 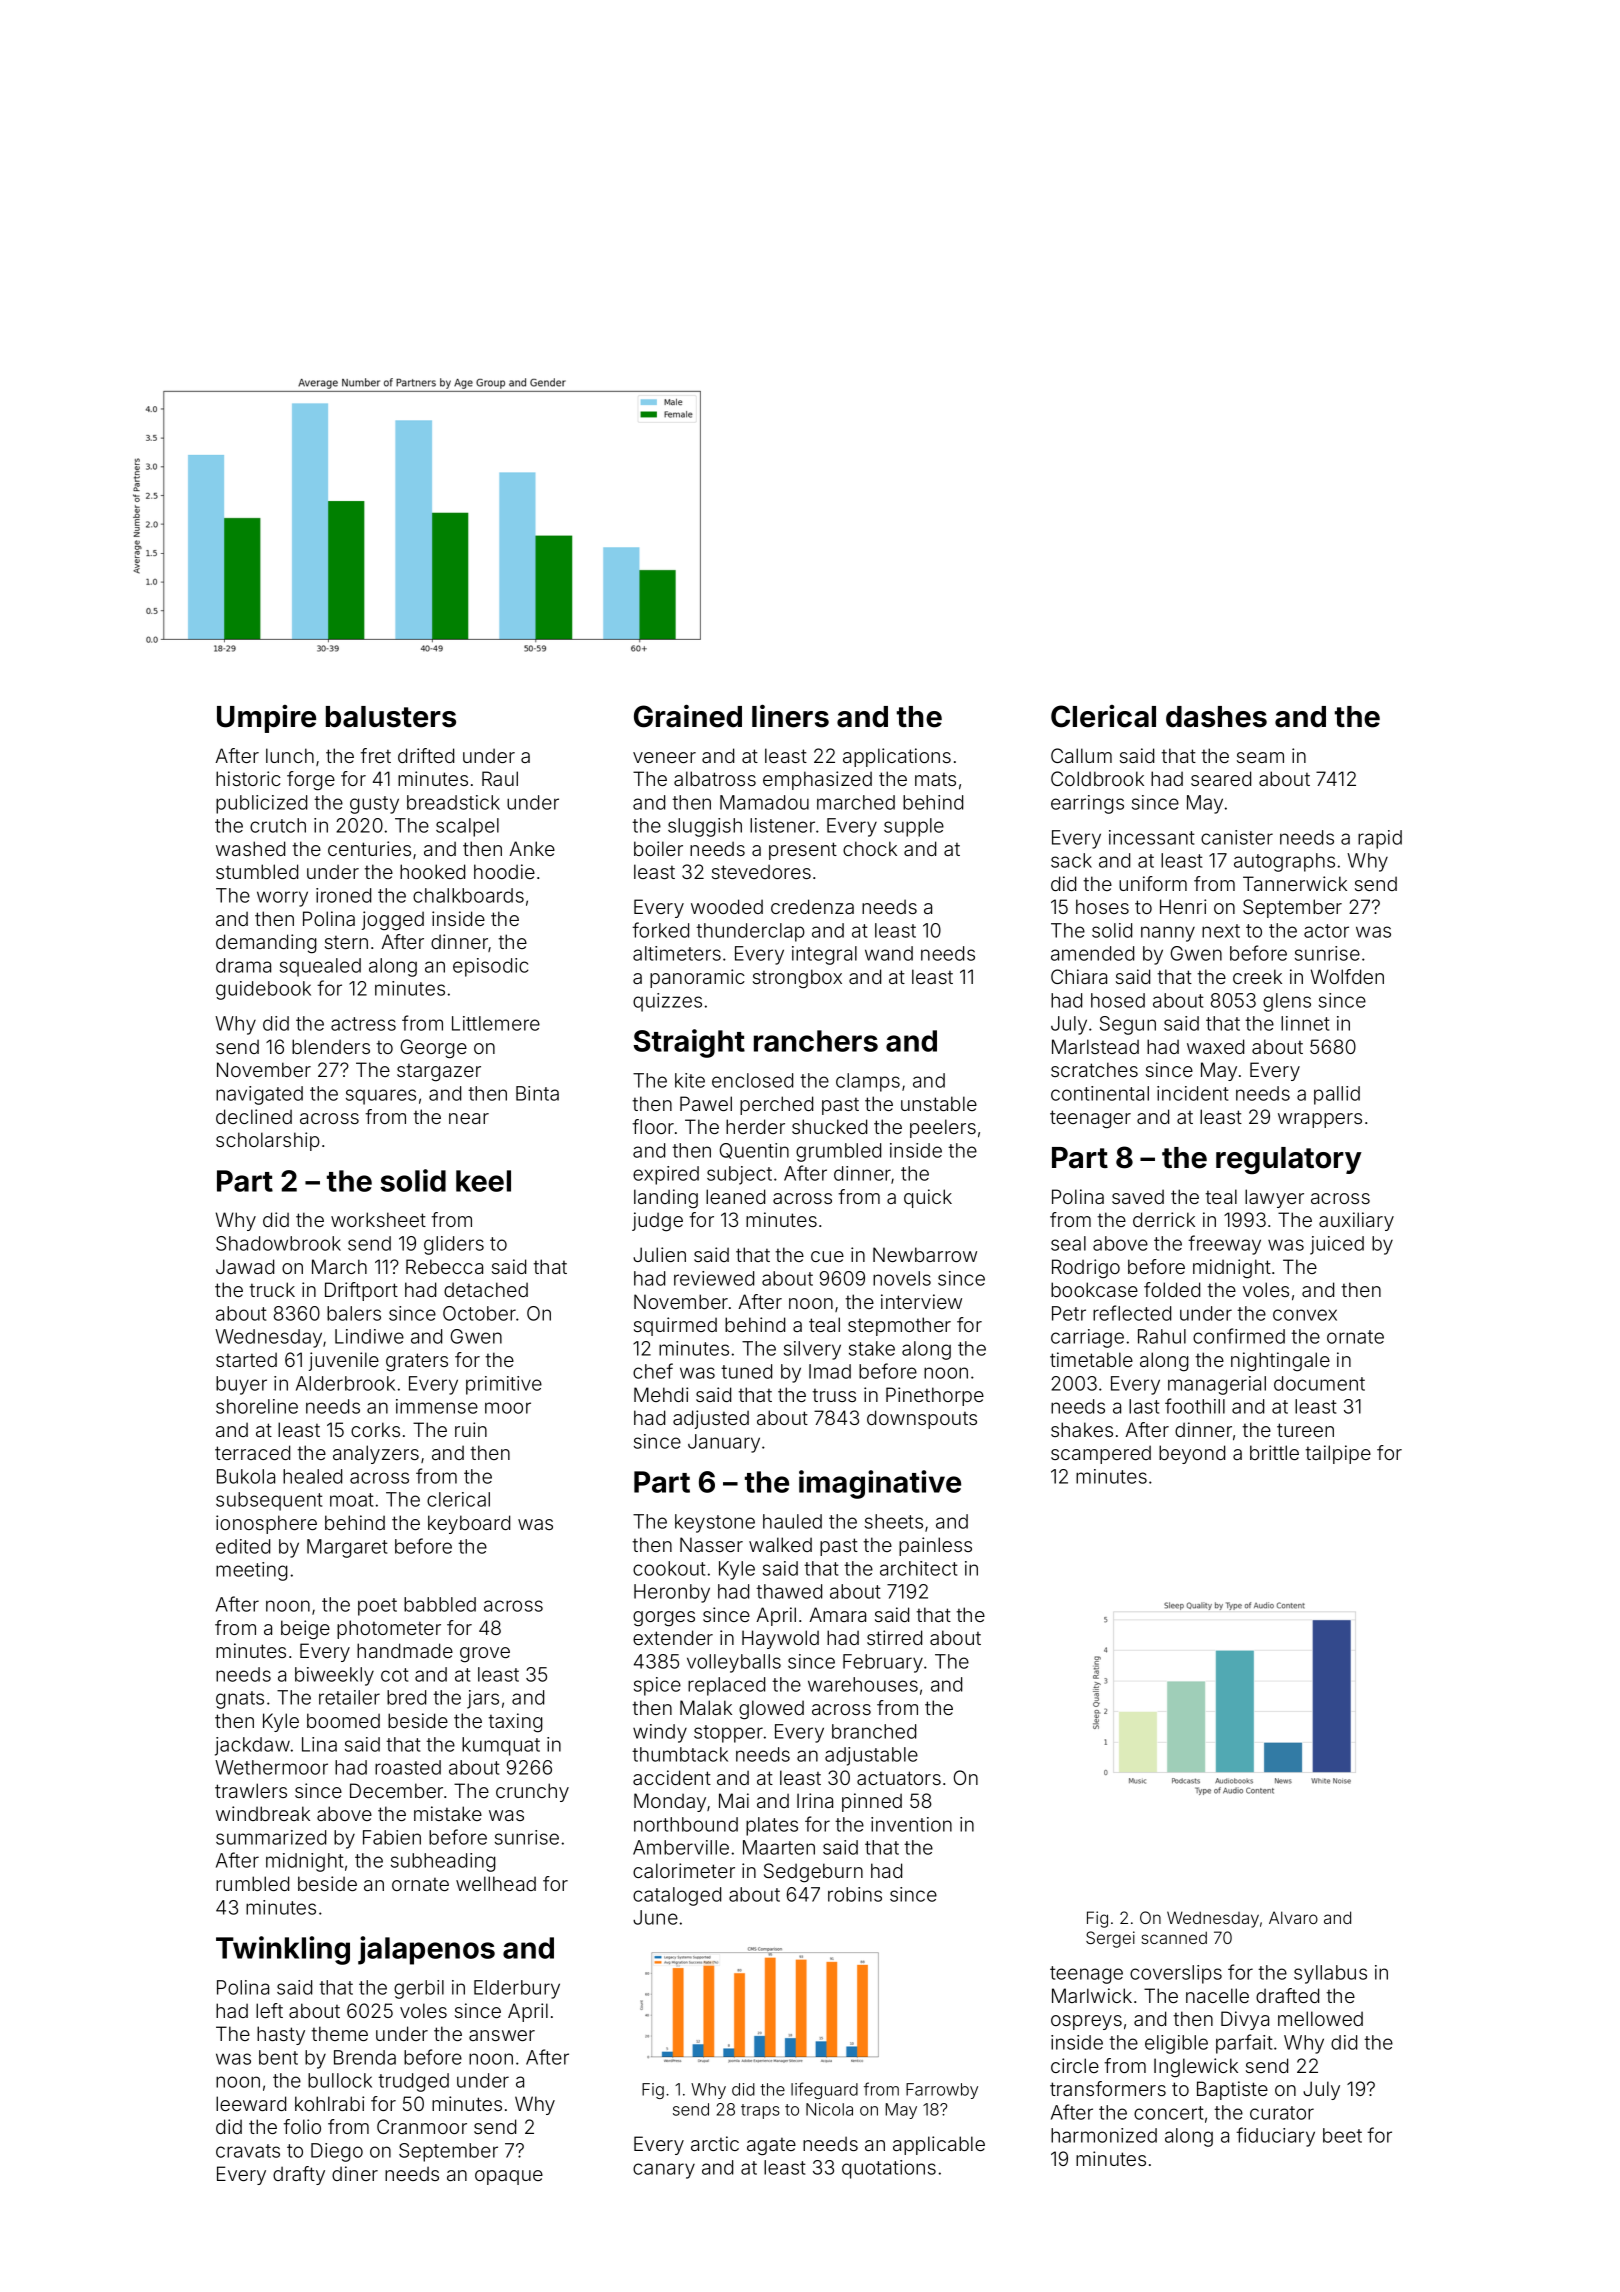 I want to click on dashes, so click(x=1216, y=717).
